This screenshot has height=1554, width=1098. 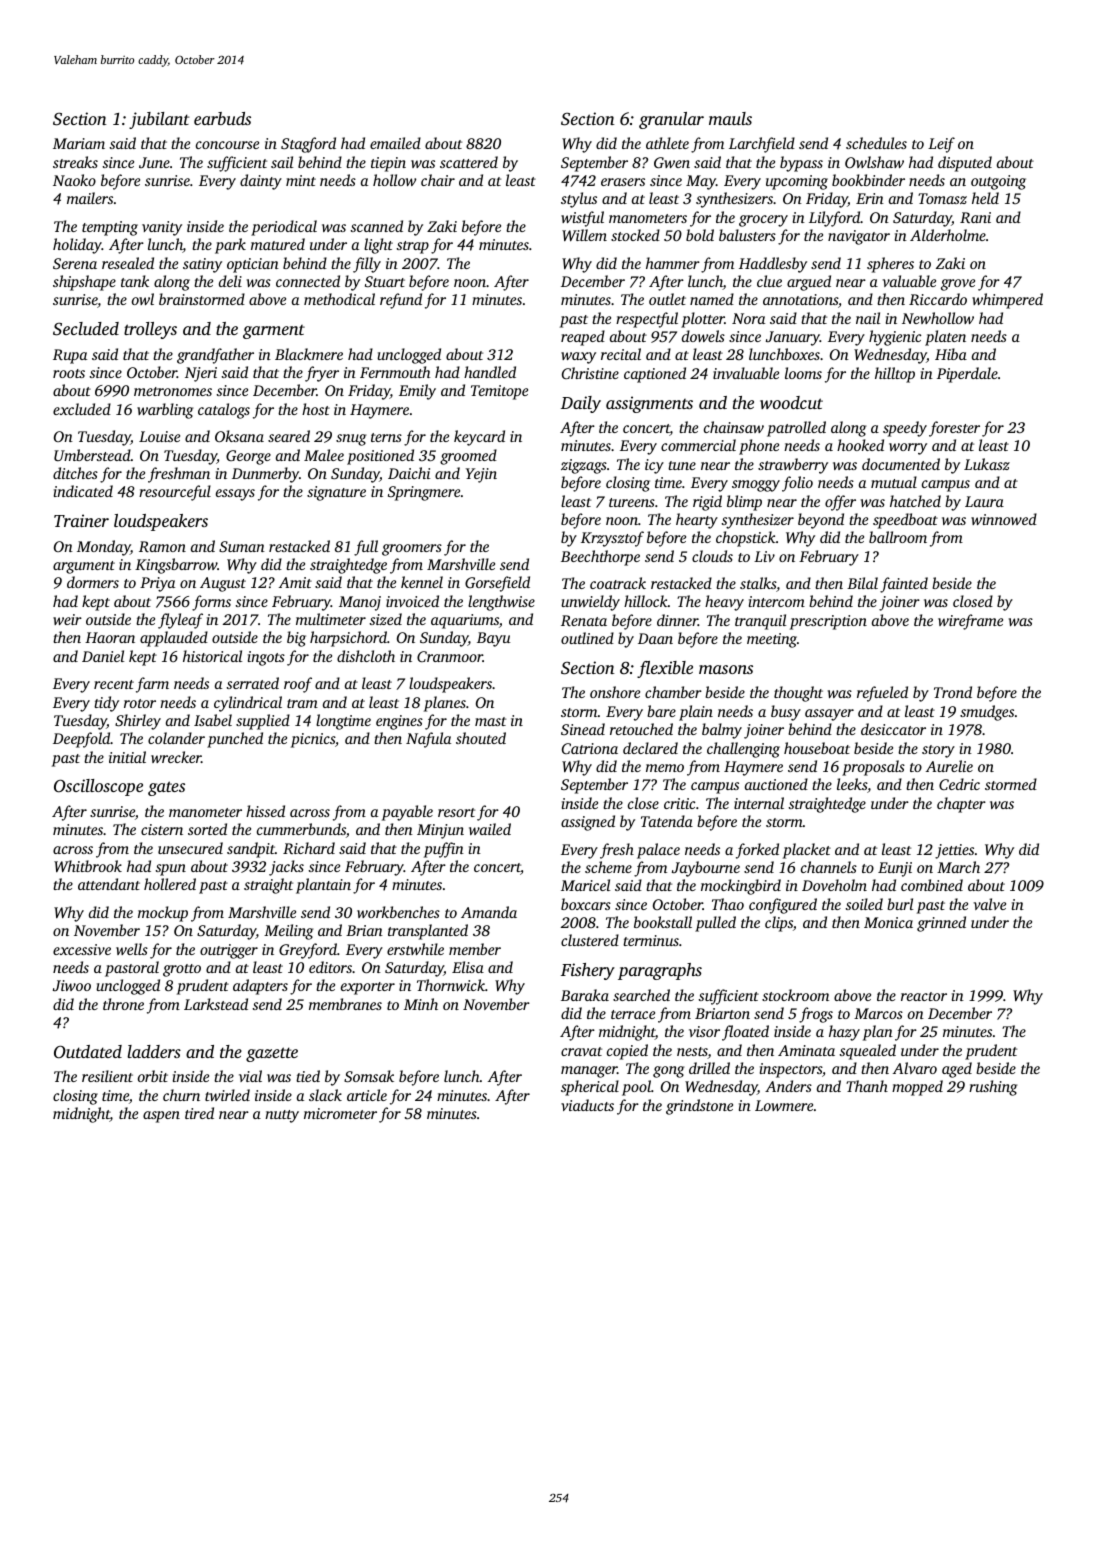 I want to click on Somsak, so click(x=369, y=1076).
